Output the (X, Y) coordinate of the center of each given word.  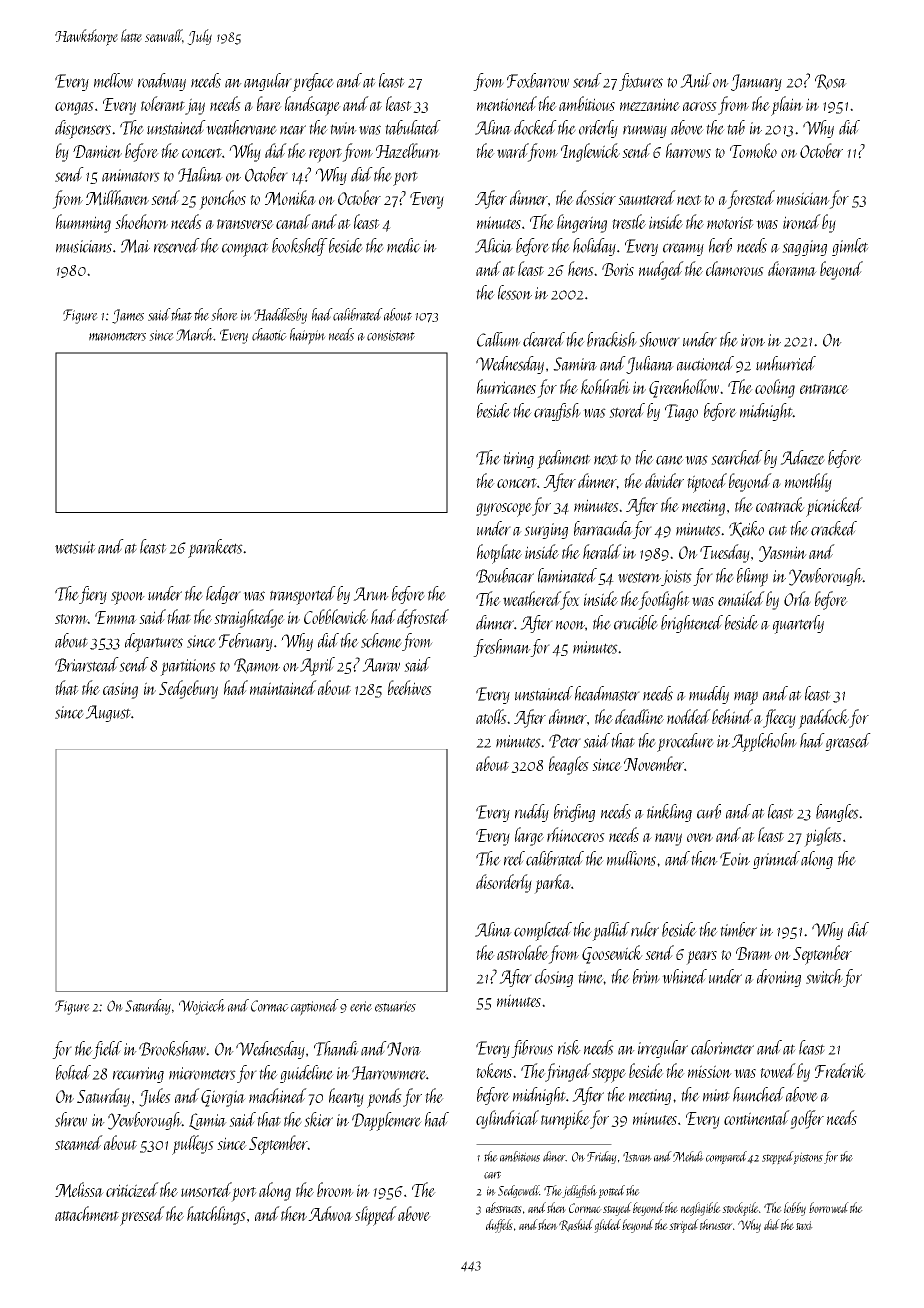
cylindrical (507, 1119)
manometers (117, 336)
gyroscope (504, 510)
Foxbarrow (538, 80)
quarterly (798, 624)
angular (268, 82)
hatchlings (216, 1215)
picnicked (834, 507)
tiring (518, 460)
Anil (696, 80)
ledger (223, 595)
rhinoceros (576, 834)
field (107, 1050)
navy (668, 839)
